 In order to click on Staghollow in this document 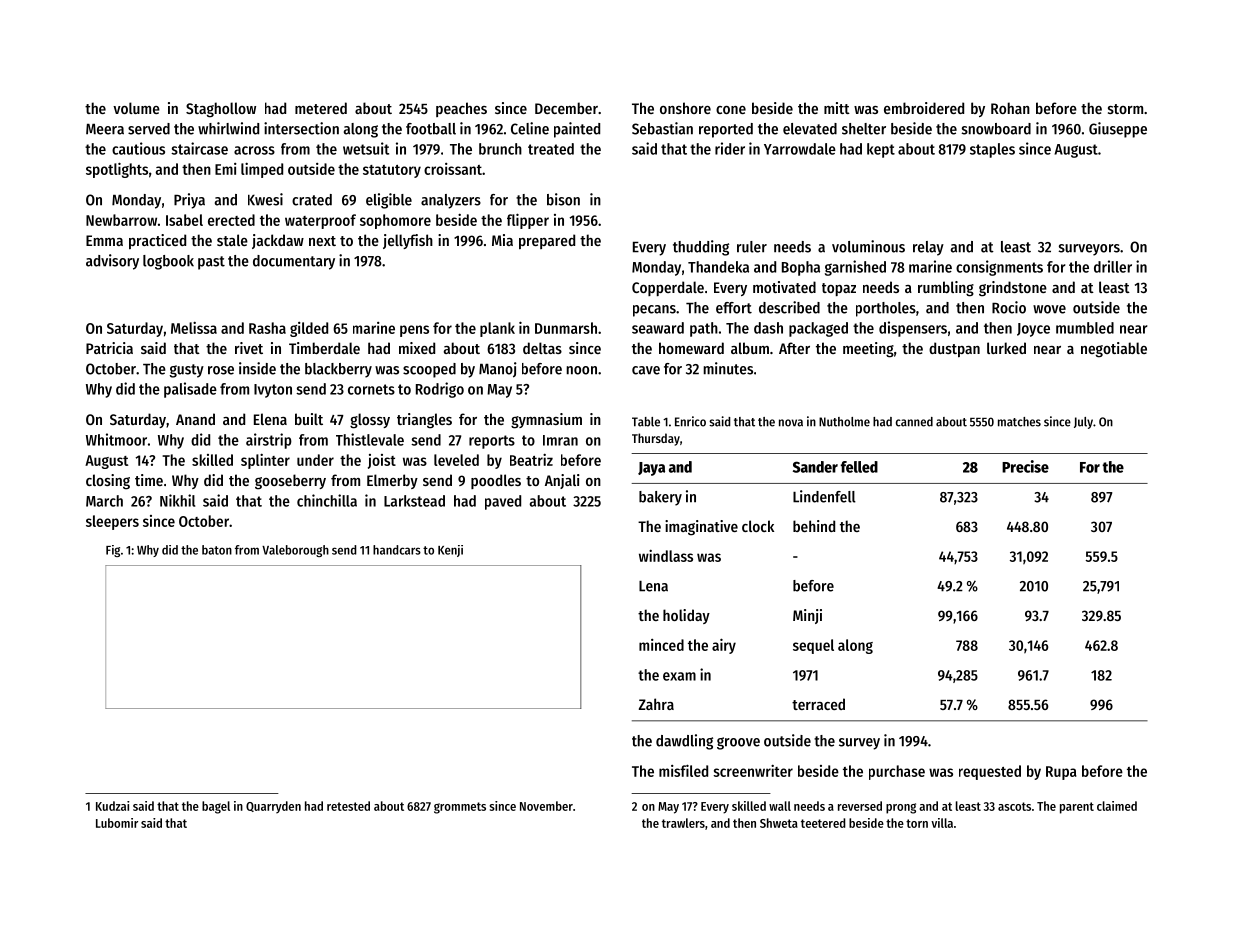, I will do `click(221, 110)`.
